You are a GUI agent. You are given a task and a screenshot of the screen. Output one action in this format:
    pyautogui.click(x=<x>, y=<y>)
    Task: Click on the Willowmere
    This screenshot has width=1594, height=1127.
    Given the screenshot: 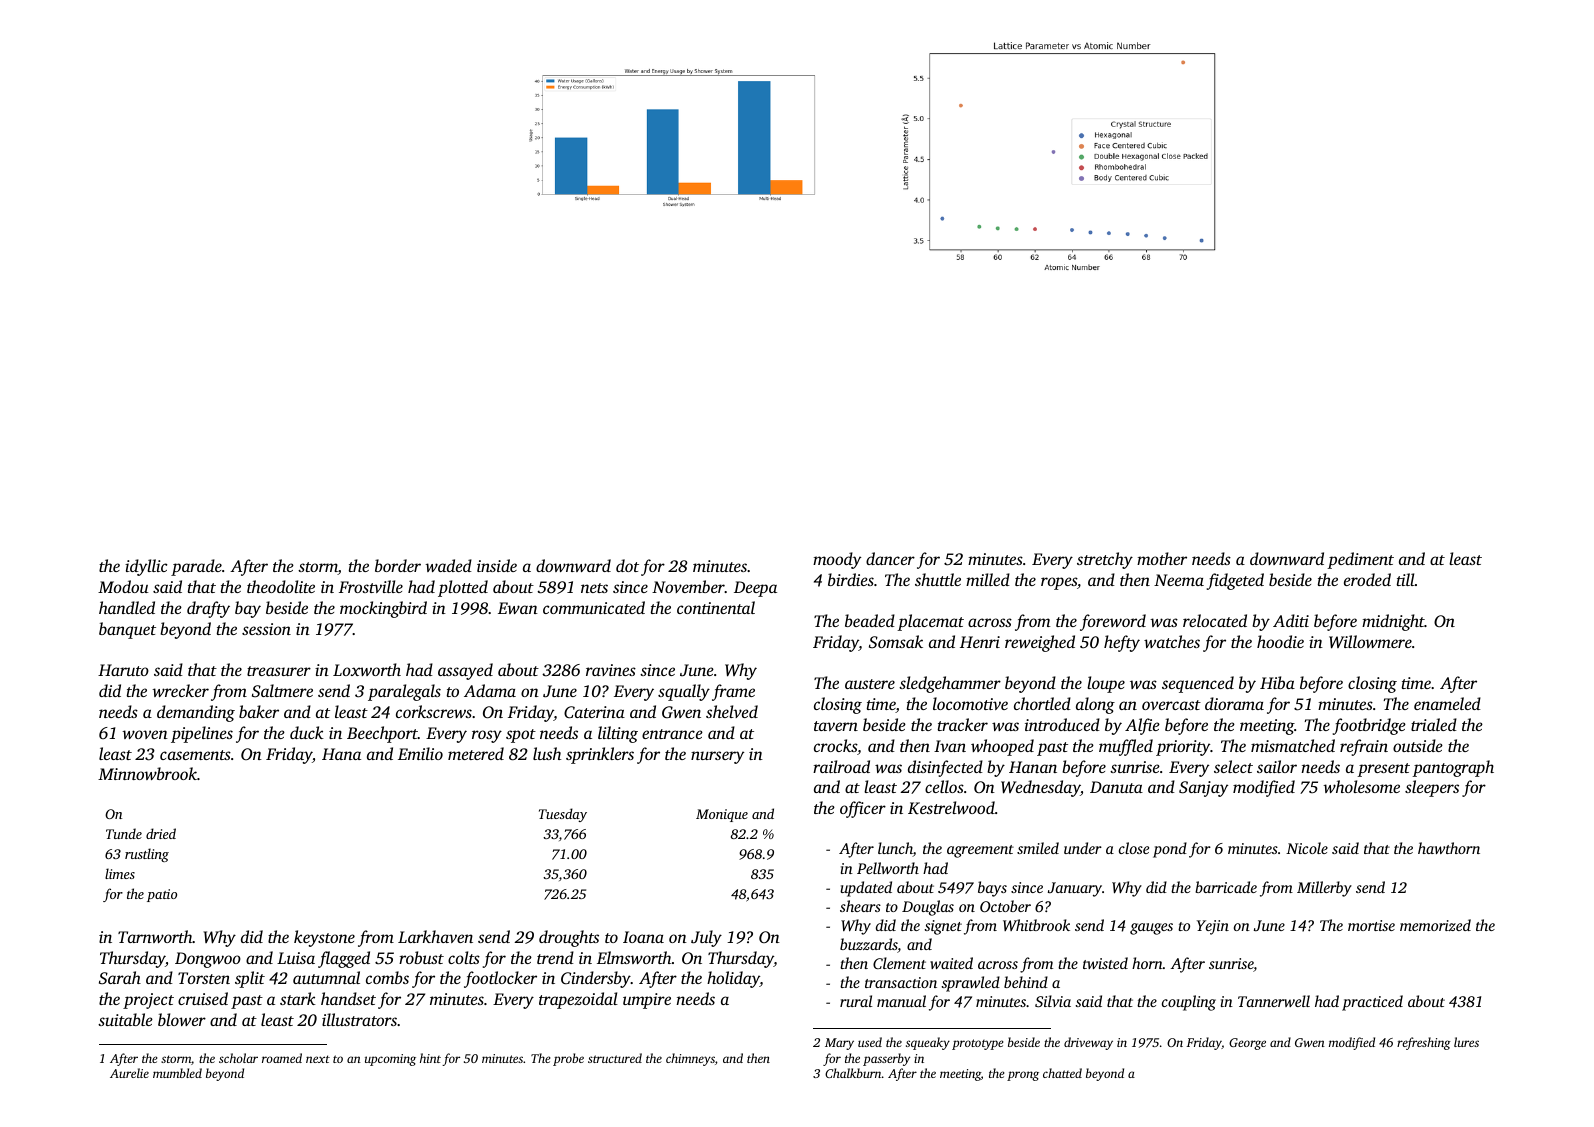 What is the action you would take?
    pyautogui.click(x=1370, y=642)
